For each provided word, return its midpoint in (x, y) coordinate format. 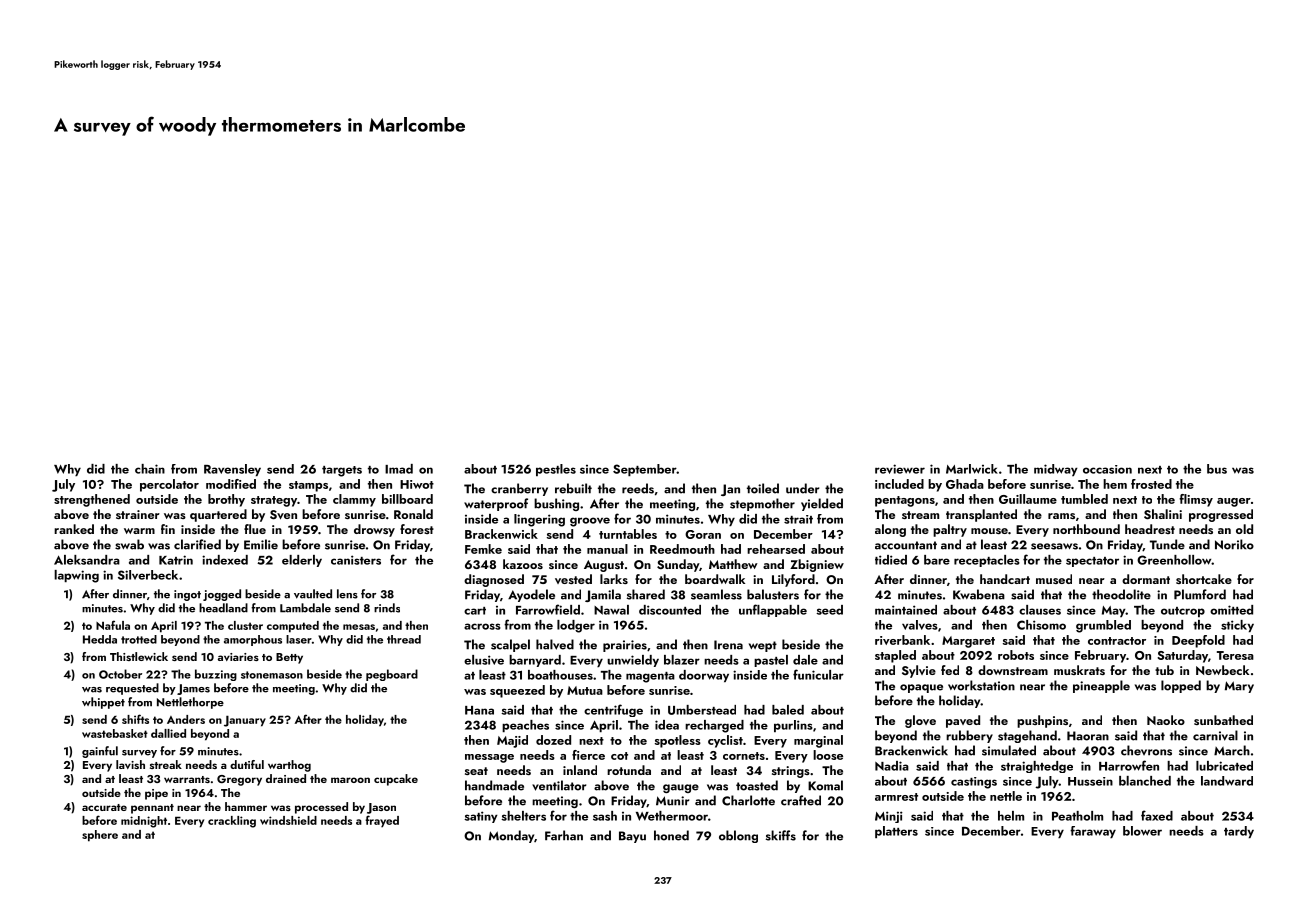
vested (573, 579)
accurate (104, 807)
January (245, 721)
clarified (197, 544)
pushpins (1042, 721)
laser (299, 639)
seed (829, 610)
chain (150, 469)
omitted (1231, 610)
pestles (556, 470)
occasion (1107, 469)
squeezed (517, 691)
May (1114, 611)
